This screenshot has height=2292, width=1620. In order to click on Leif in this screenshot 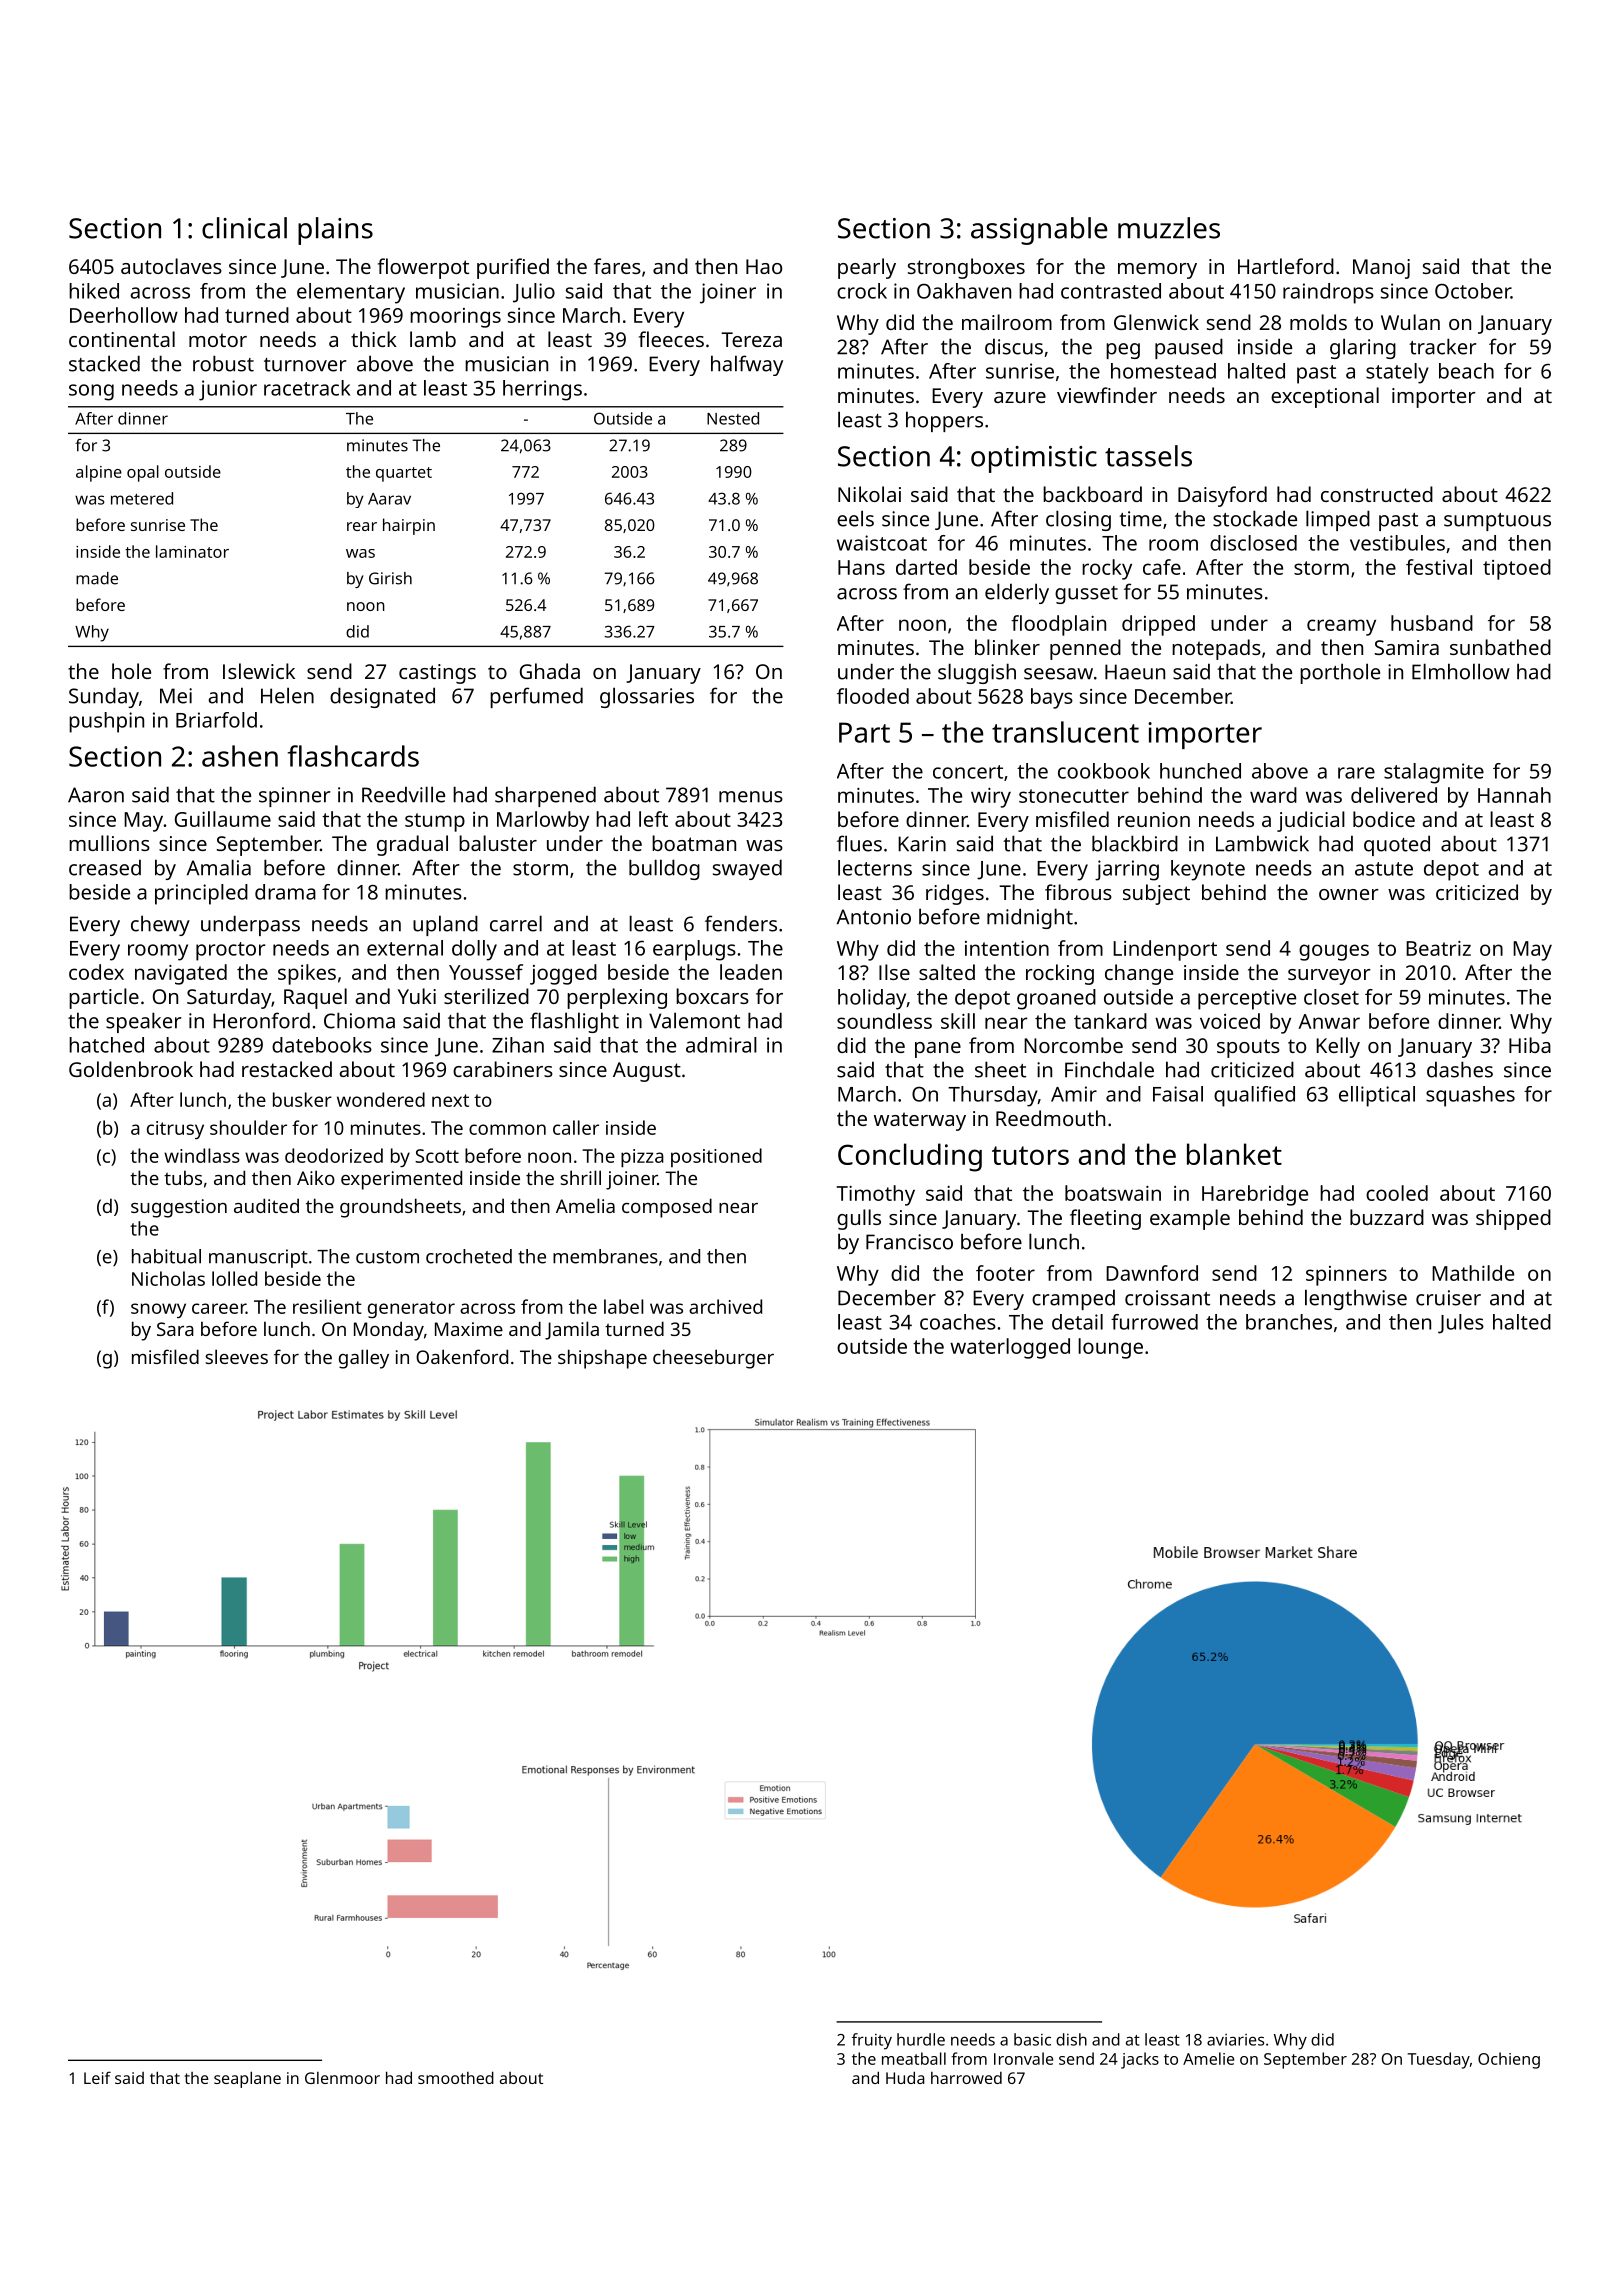, I will do `click(97, 2077)`.
